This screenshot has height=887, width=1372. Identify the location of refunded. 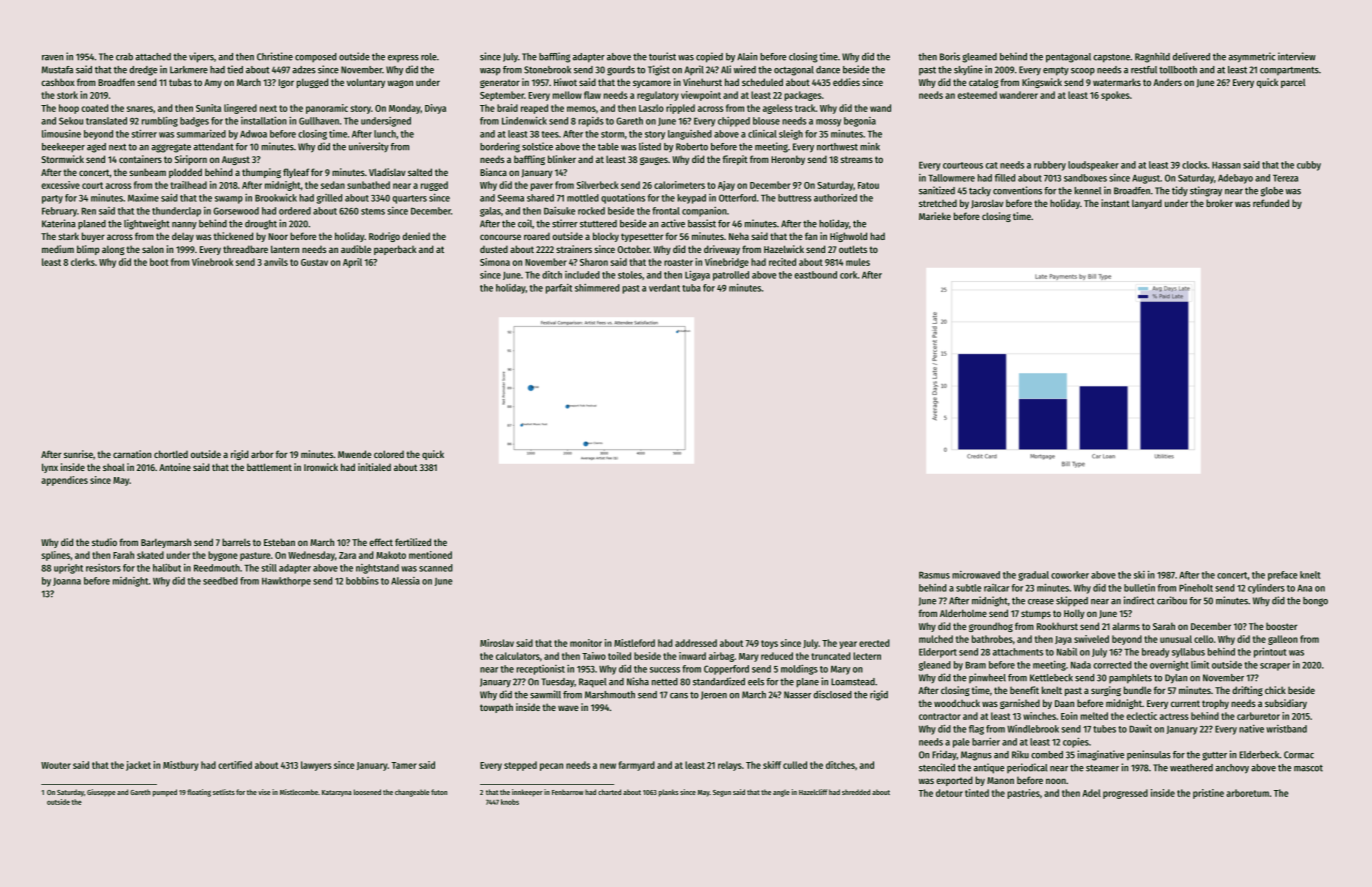
(1271, 203).
